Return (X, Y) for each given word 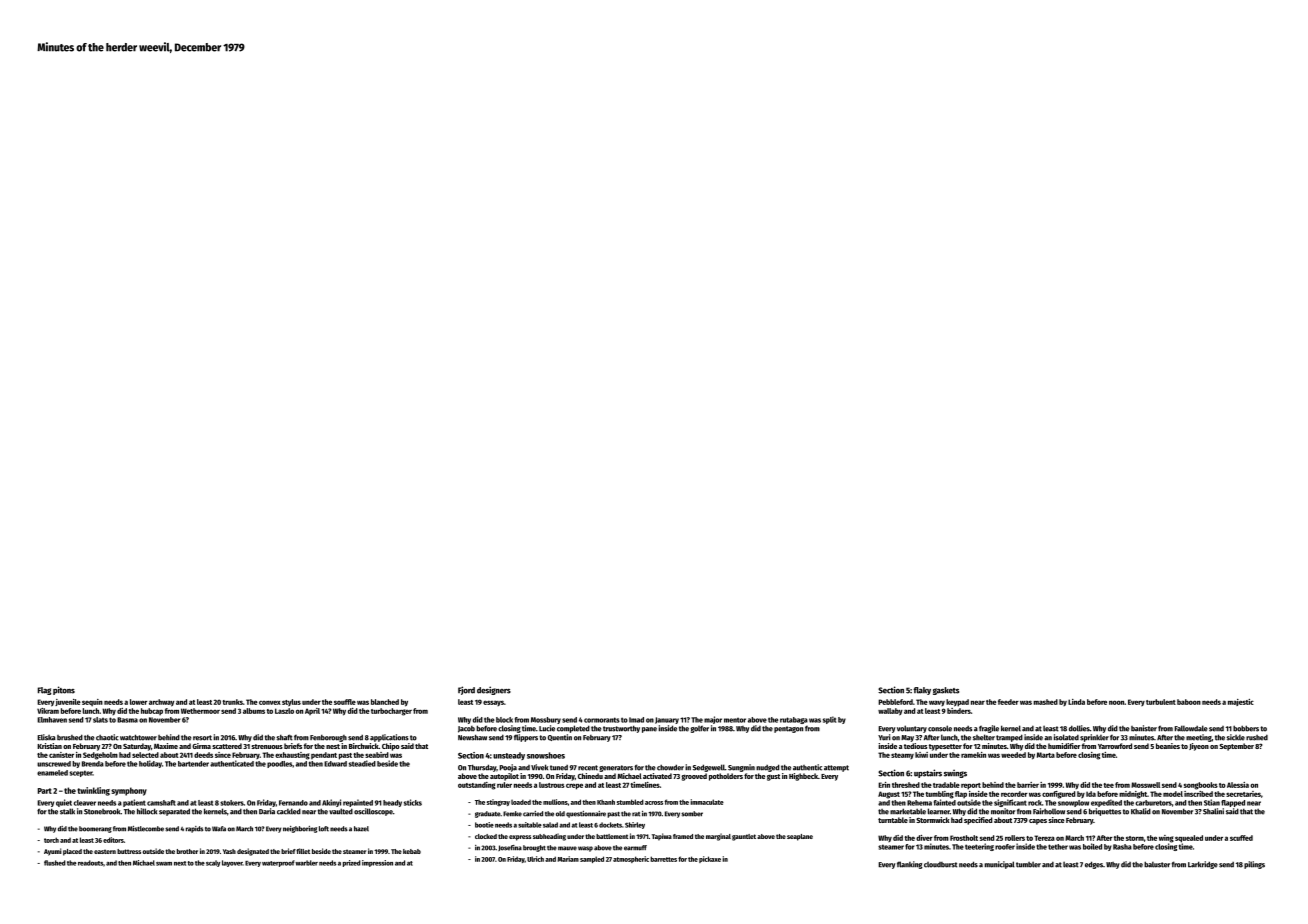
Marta (1046, 755)
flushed (55, 863)
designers (494, 690)
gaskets (946, 691)
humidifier (1064, 746)
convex (270, 702)
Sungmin (741, 768)
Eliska (46, 737)
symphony (129, 791)
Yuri (884, 737)
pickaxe (710, 859)
